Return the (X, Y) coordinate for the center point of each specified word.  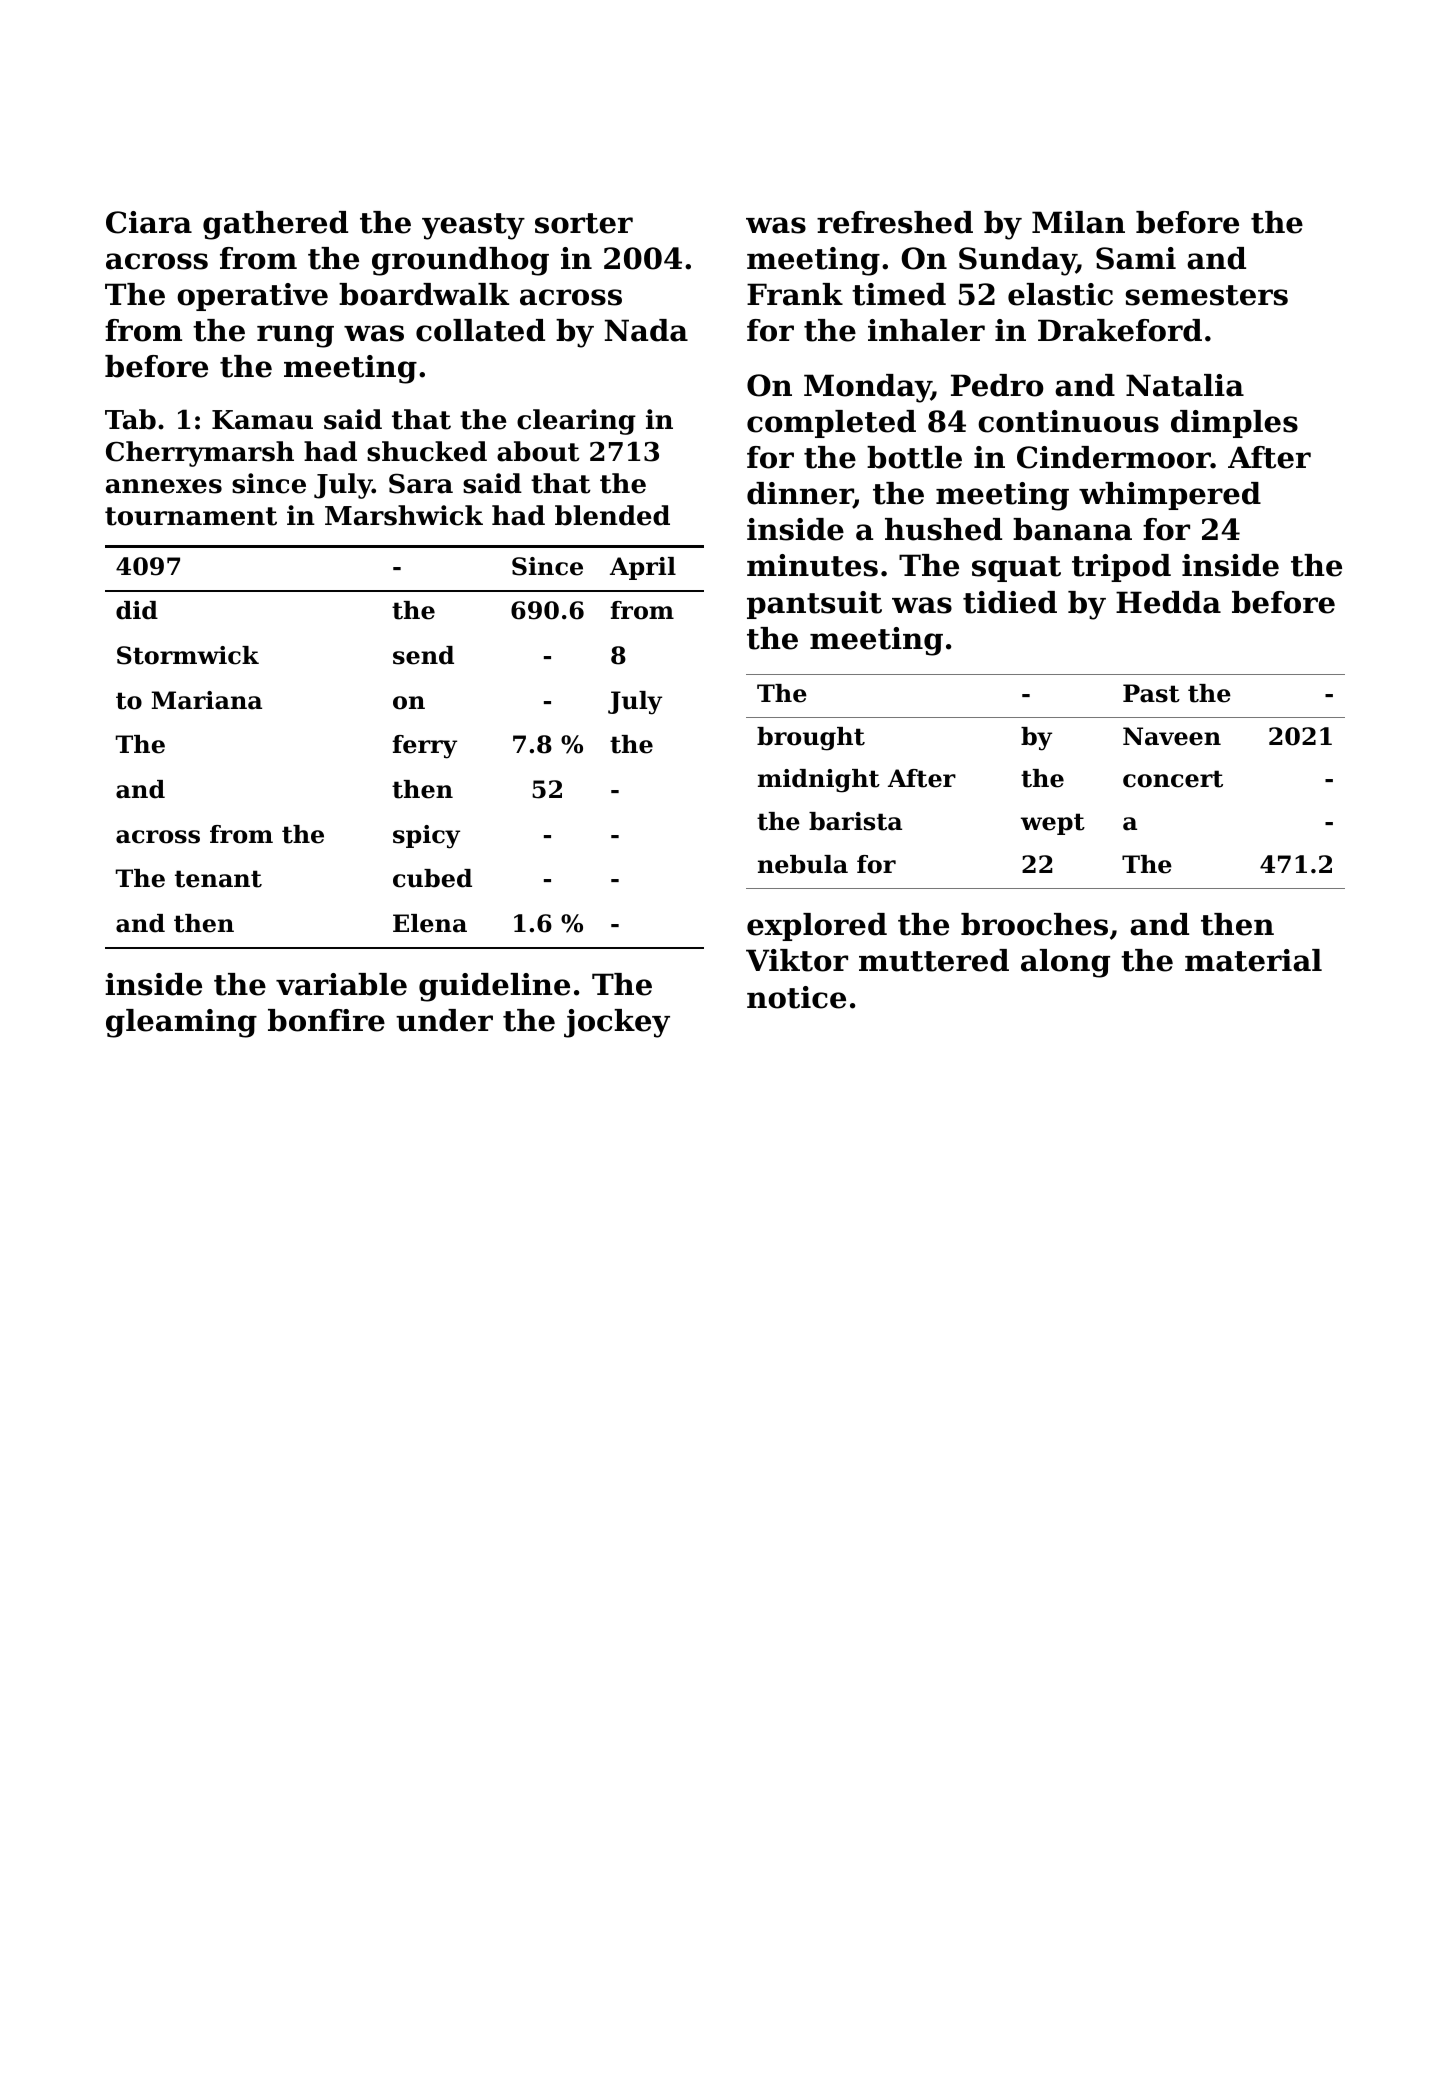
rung (295, 336)
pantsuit (814, 605)
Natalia (1185, 385)
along (1065, 963)
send (423, 655)
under (444, 1020)
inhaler (926, 330)
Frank (795, 294)
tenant (218, 879)
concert (1173, 779)
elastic (1060, 294)
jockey (617, 1023)
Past (1151, 693)
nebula (803, 864)
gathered (275, 225)
